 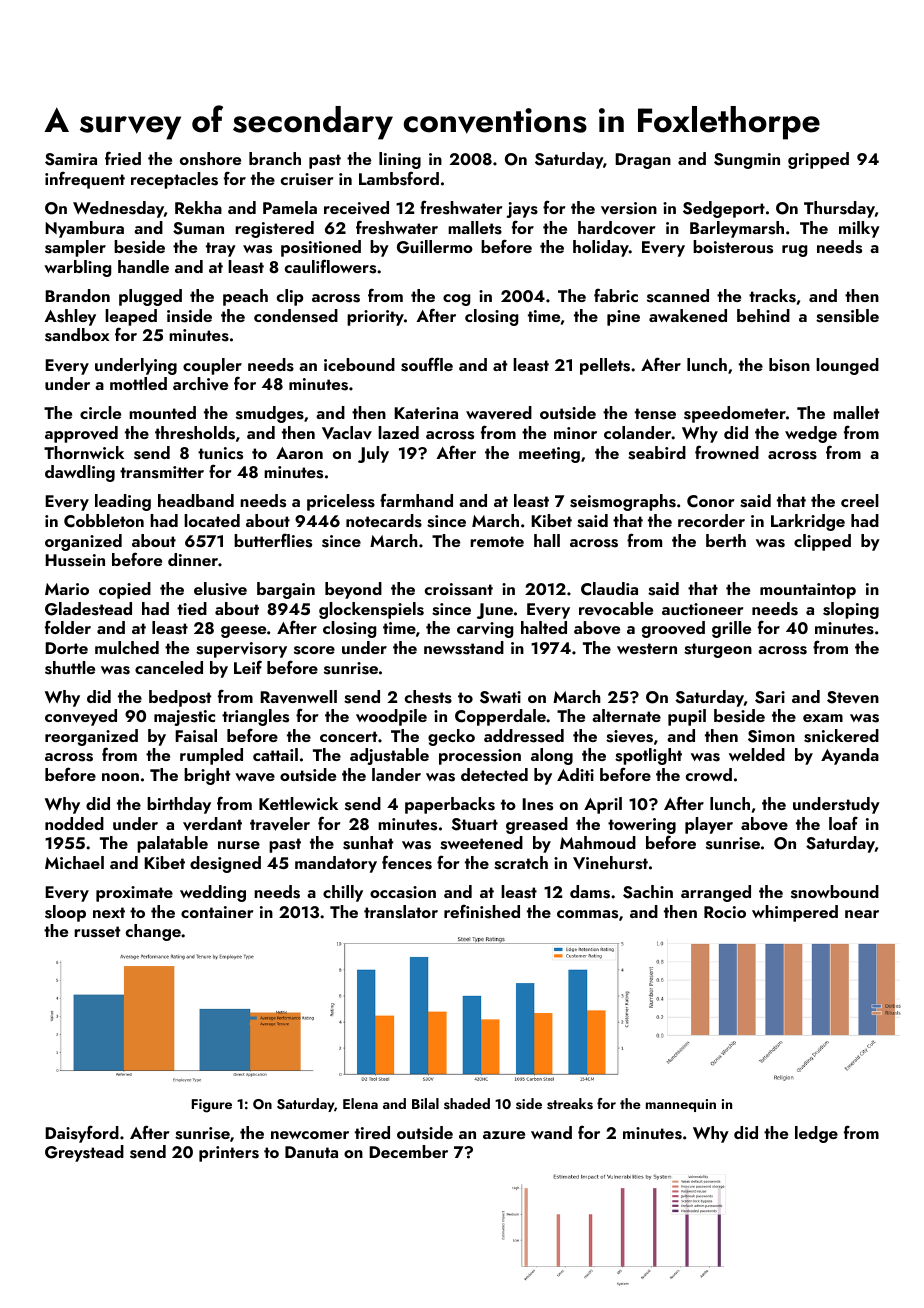 What do you see at coordinates (709, 825) in the screenshot?
I see `player` at bounding box center [709, 825].
